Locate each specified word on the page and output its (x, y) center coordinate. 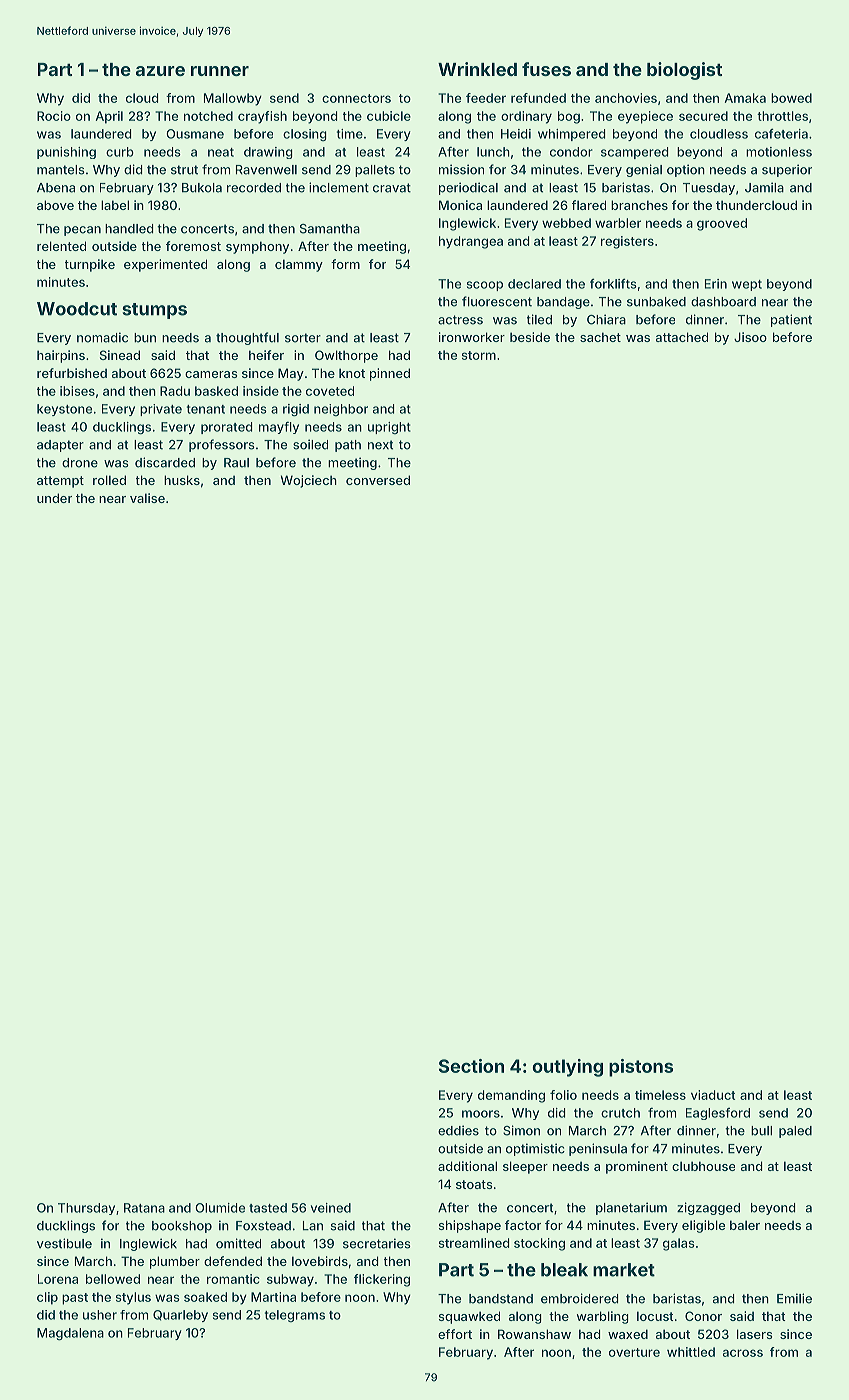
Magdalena (70, 1334)
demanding (511, 1096)
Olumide (220, 1208)
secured (703, 116)
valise (147, 498)
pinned (390, 374)
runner (220, 71)
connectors (356, 98)
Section (471, 1066)
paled (795, 1132)
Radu (175, 391)
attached (682, 337)
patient (791, 320)
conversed (378, 480)
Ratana (144, 1208)
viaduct (713, 1095)
